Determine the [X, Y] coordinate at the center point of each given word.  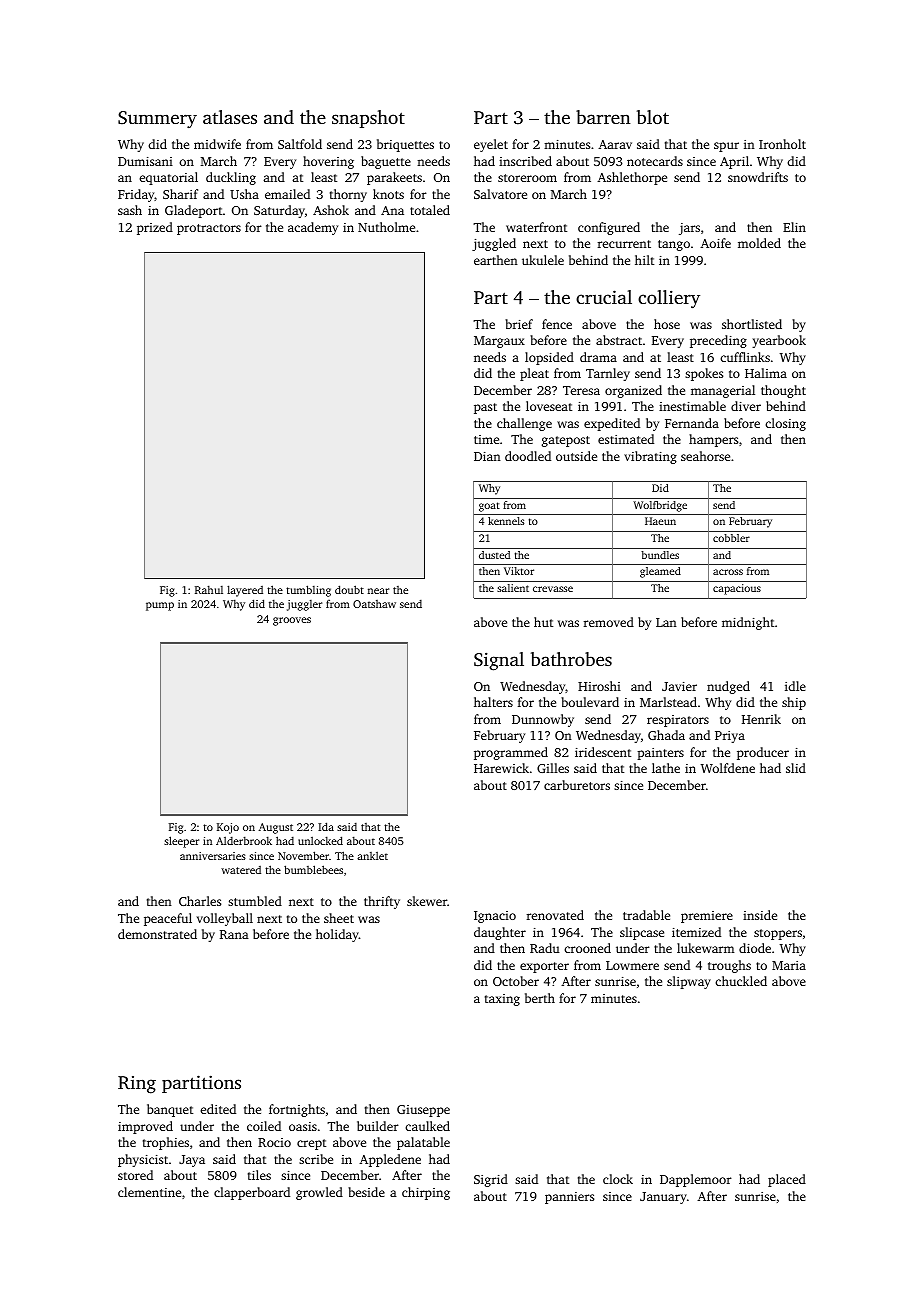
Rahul [209, 589]
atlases [230, 117]
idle [795, 686]
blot [653, 117]
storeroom [527, 178]
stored [135, 1175]
